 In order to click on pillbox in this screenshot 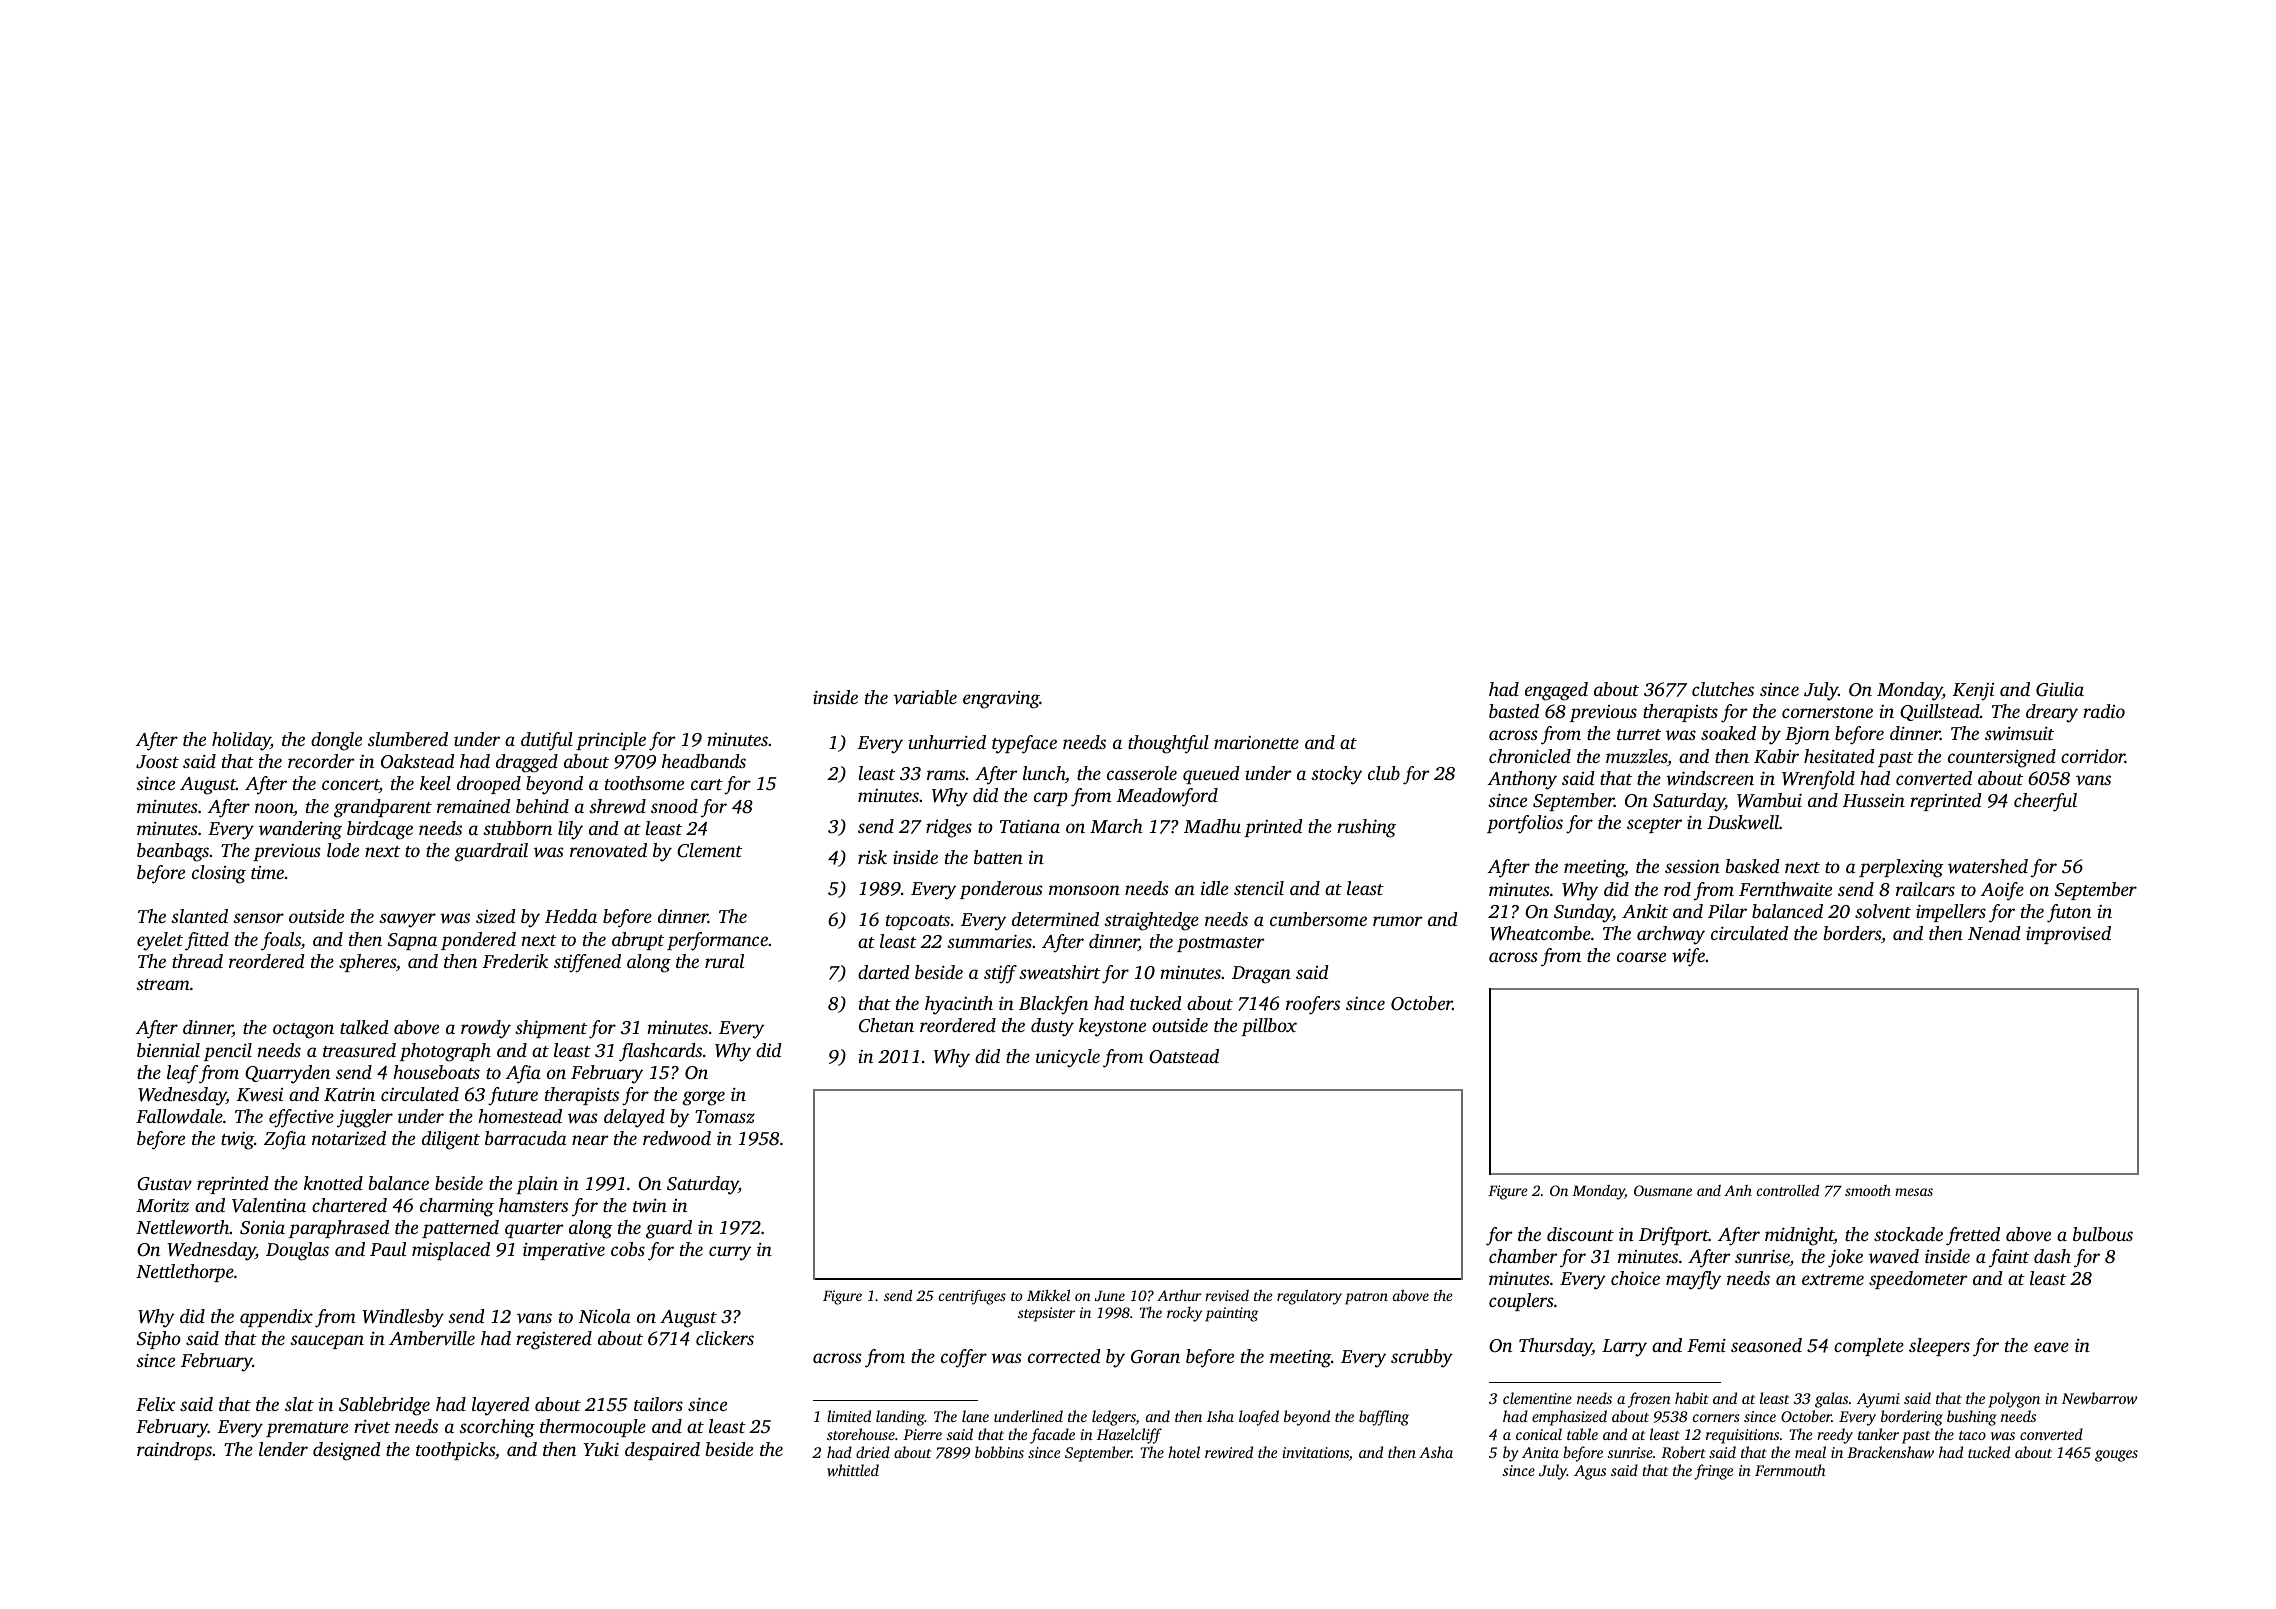, I will do `click(1269, 1027)`.
